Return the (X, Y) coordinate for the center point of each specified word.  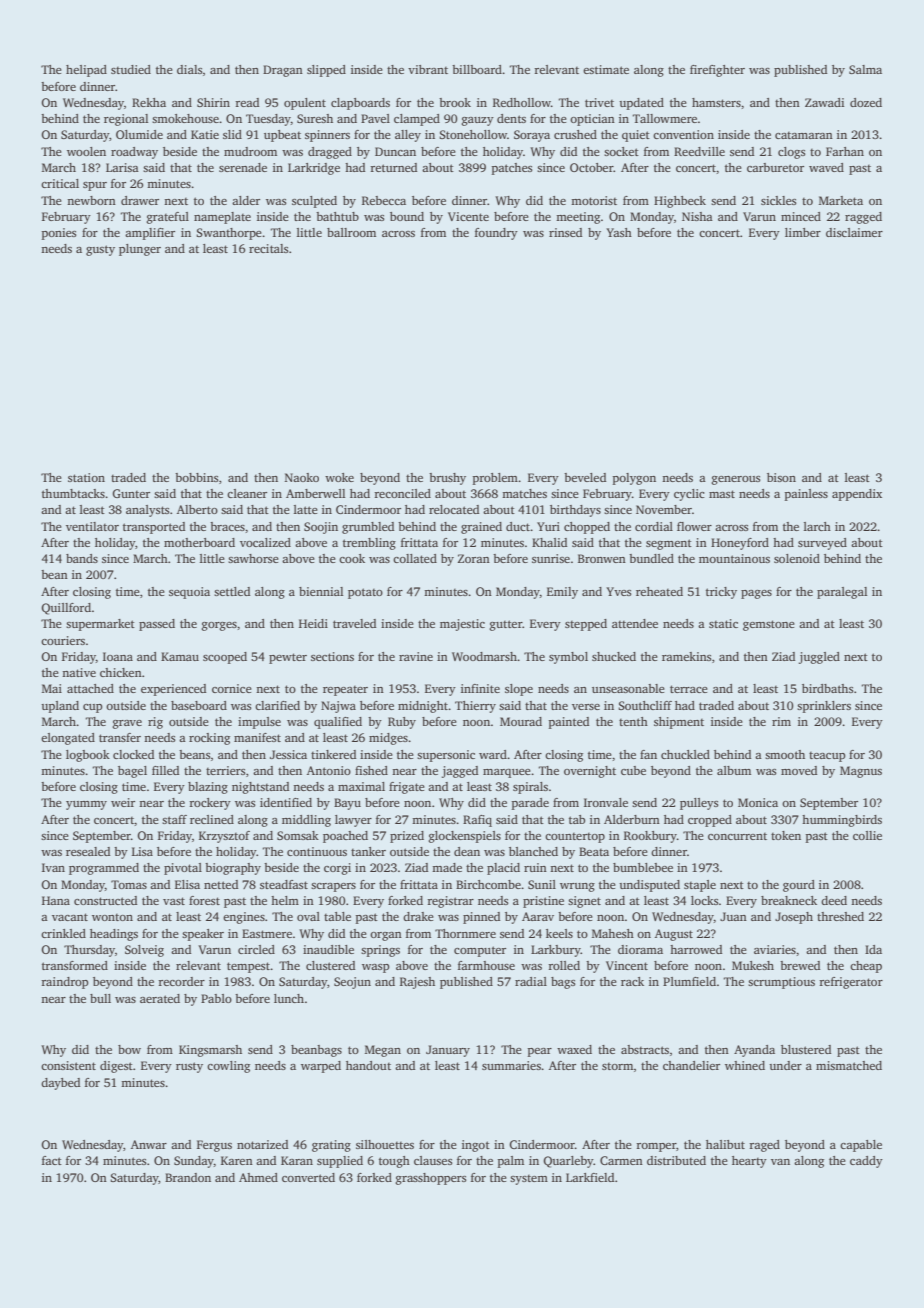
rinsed (565, 232)
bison (781, 477)
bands (82, 558)
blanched (533, 851)
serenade (243, 167)
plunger (140, 250)
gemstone (769, 625)
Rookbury (650, 837)
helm (285, 900)
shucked (614, 656)
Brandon (188, 1177)
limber (803, 232)
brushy (447, 479)
